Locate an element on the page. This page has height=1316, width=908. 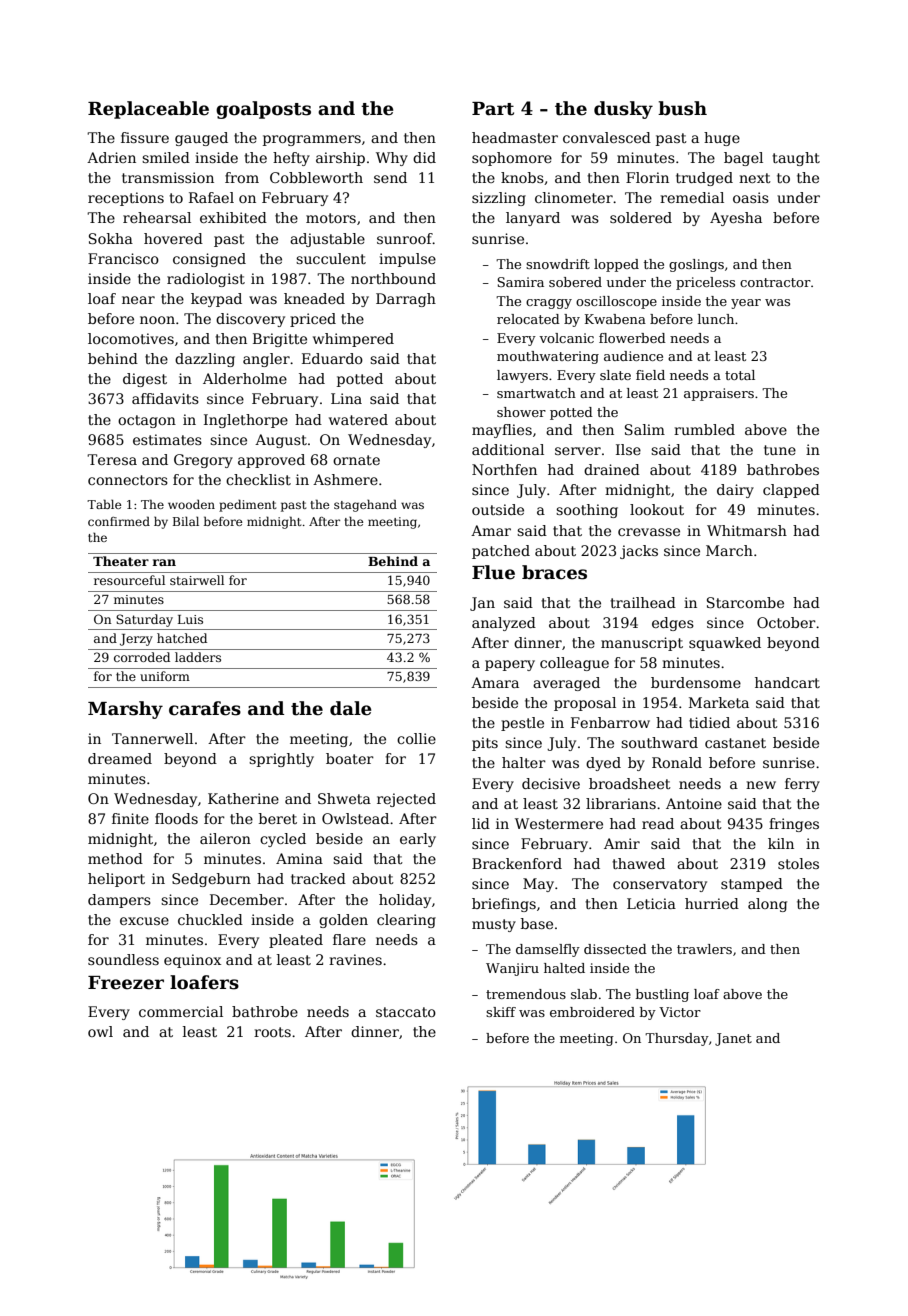
dyed is located at coordinates (603, 764).
